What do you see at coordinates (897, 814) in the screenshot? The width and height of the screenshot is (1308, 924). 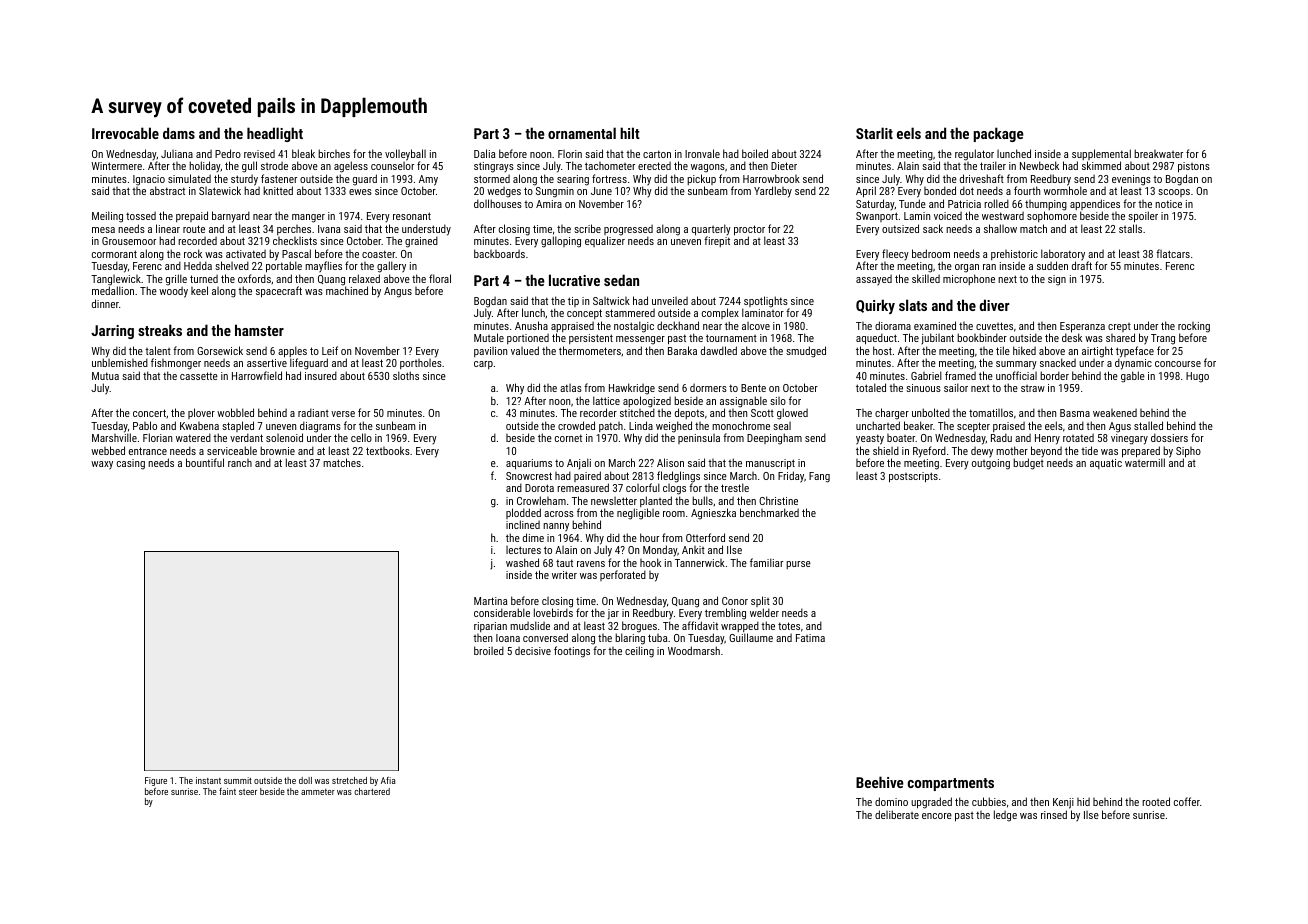 I see `deliberate` at bounding box center [897, 814].
